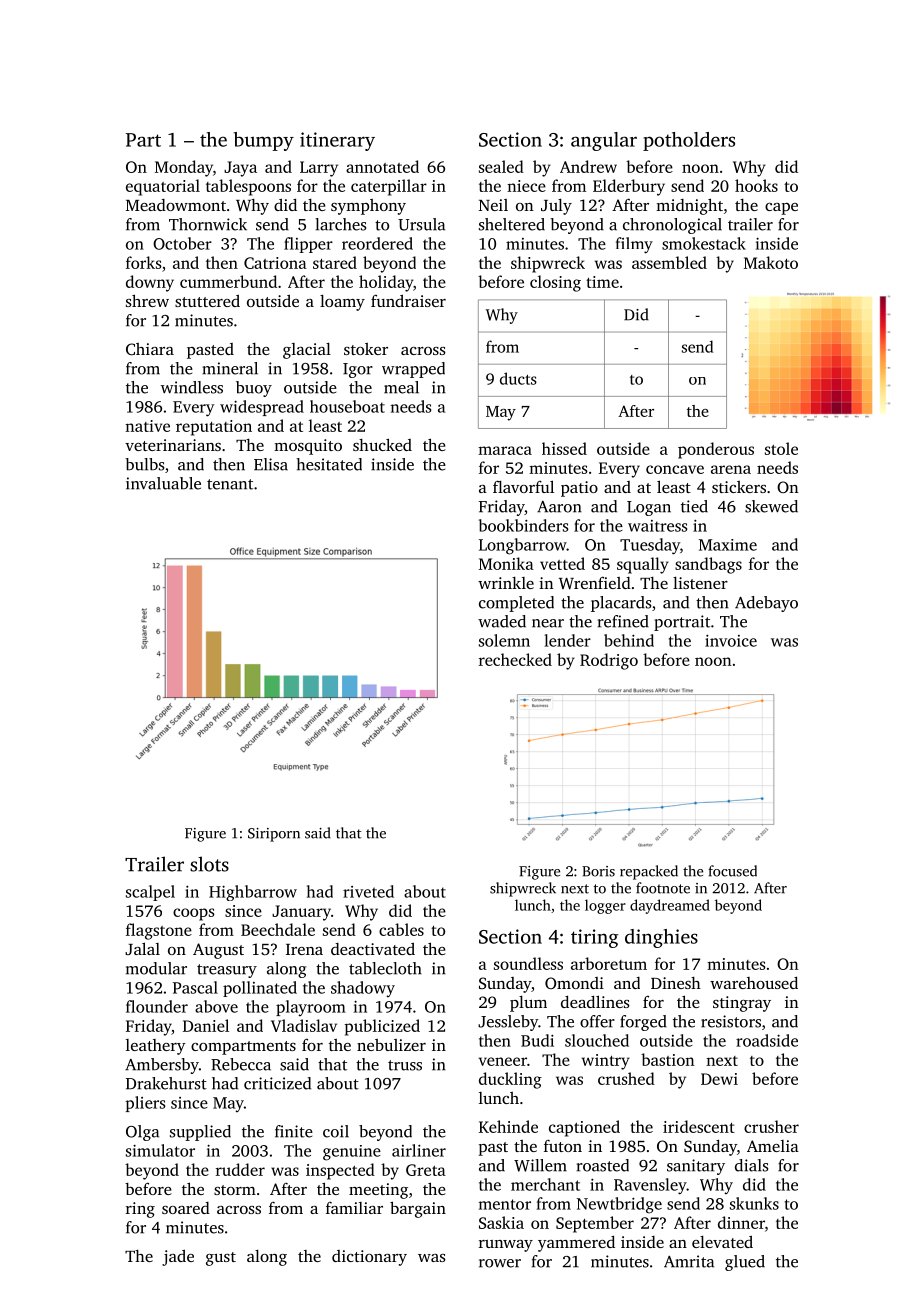 This document has width=924, height=1314. I want to click on ducts, so click(518, 378).
